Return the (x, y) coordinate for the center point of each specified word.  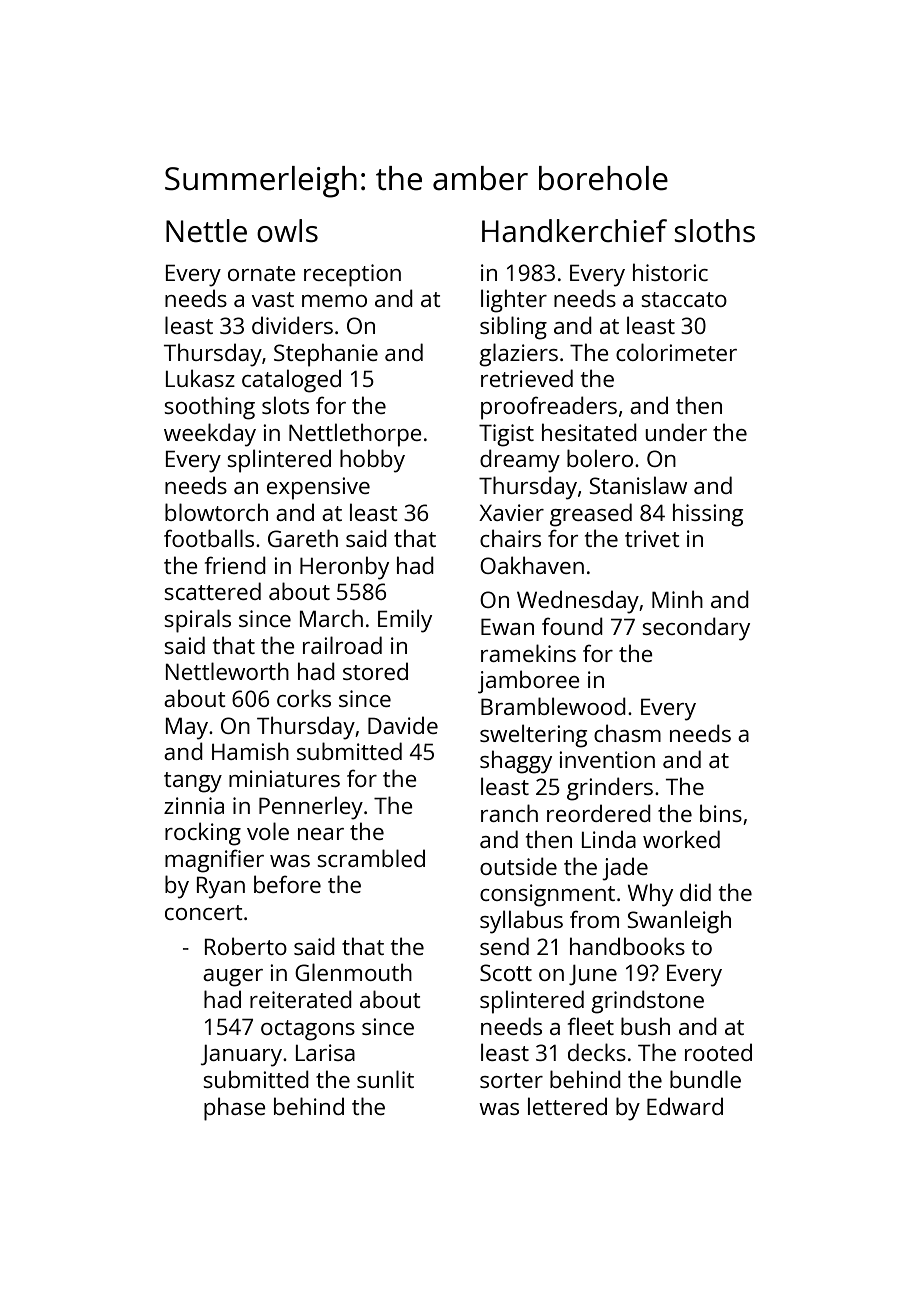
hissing (708, 515)
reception (352, 275)
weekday (210, 435)
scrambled (371, 858)
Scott (506, 972)
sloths (714, 231)
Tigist (506, 435)
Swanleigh (679, 922)
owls (287, 230)
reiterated (301, 999)
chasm (627, 733)
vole (268, 831)
